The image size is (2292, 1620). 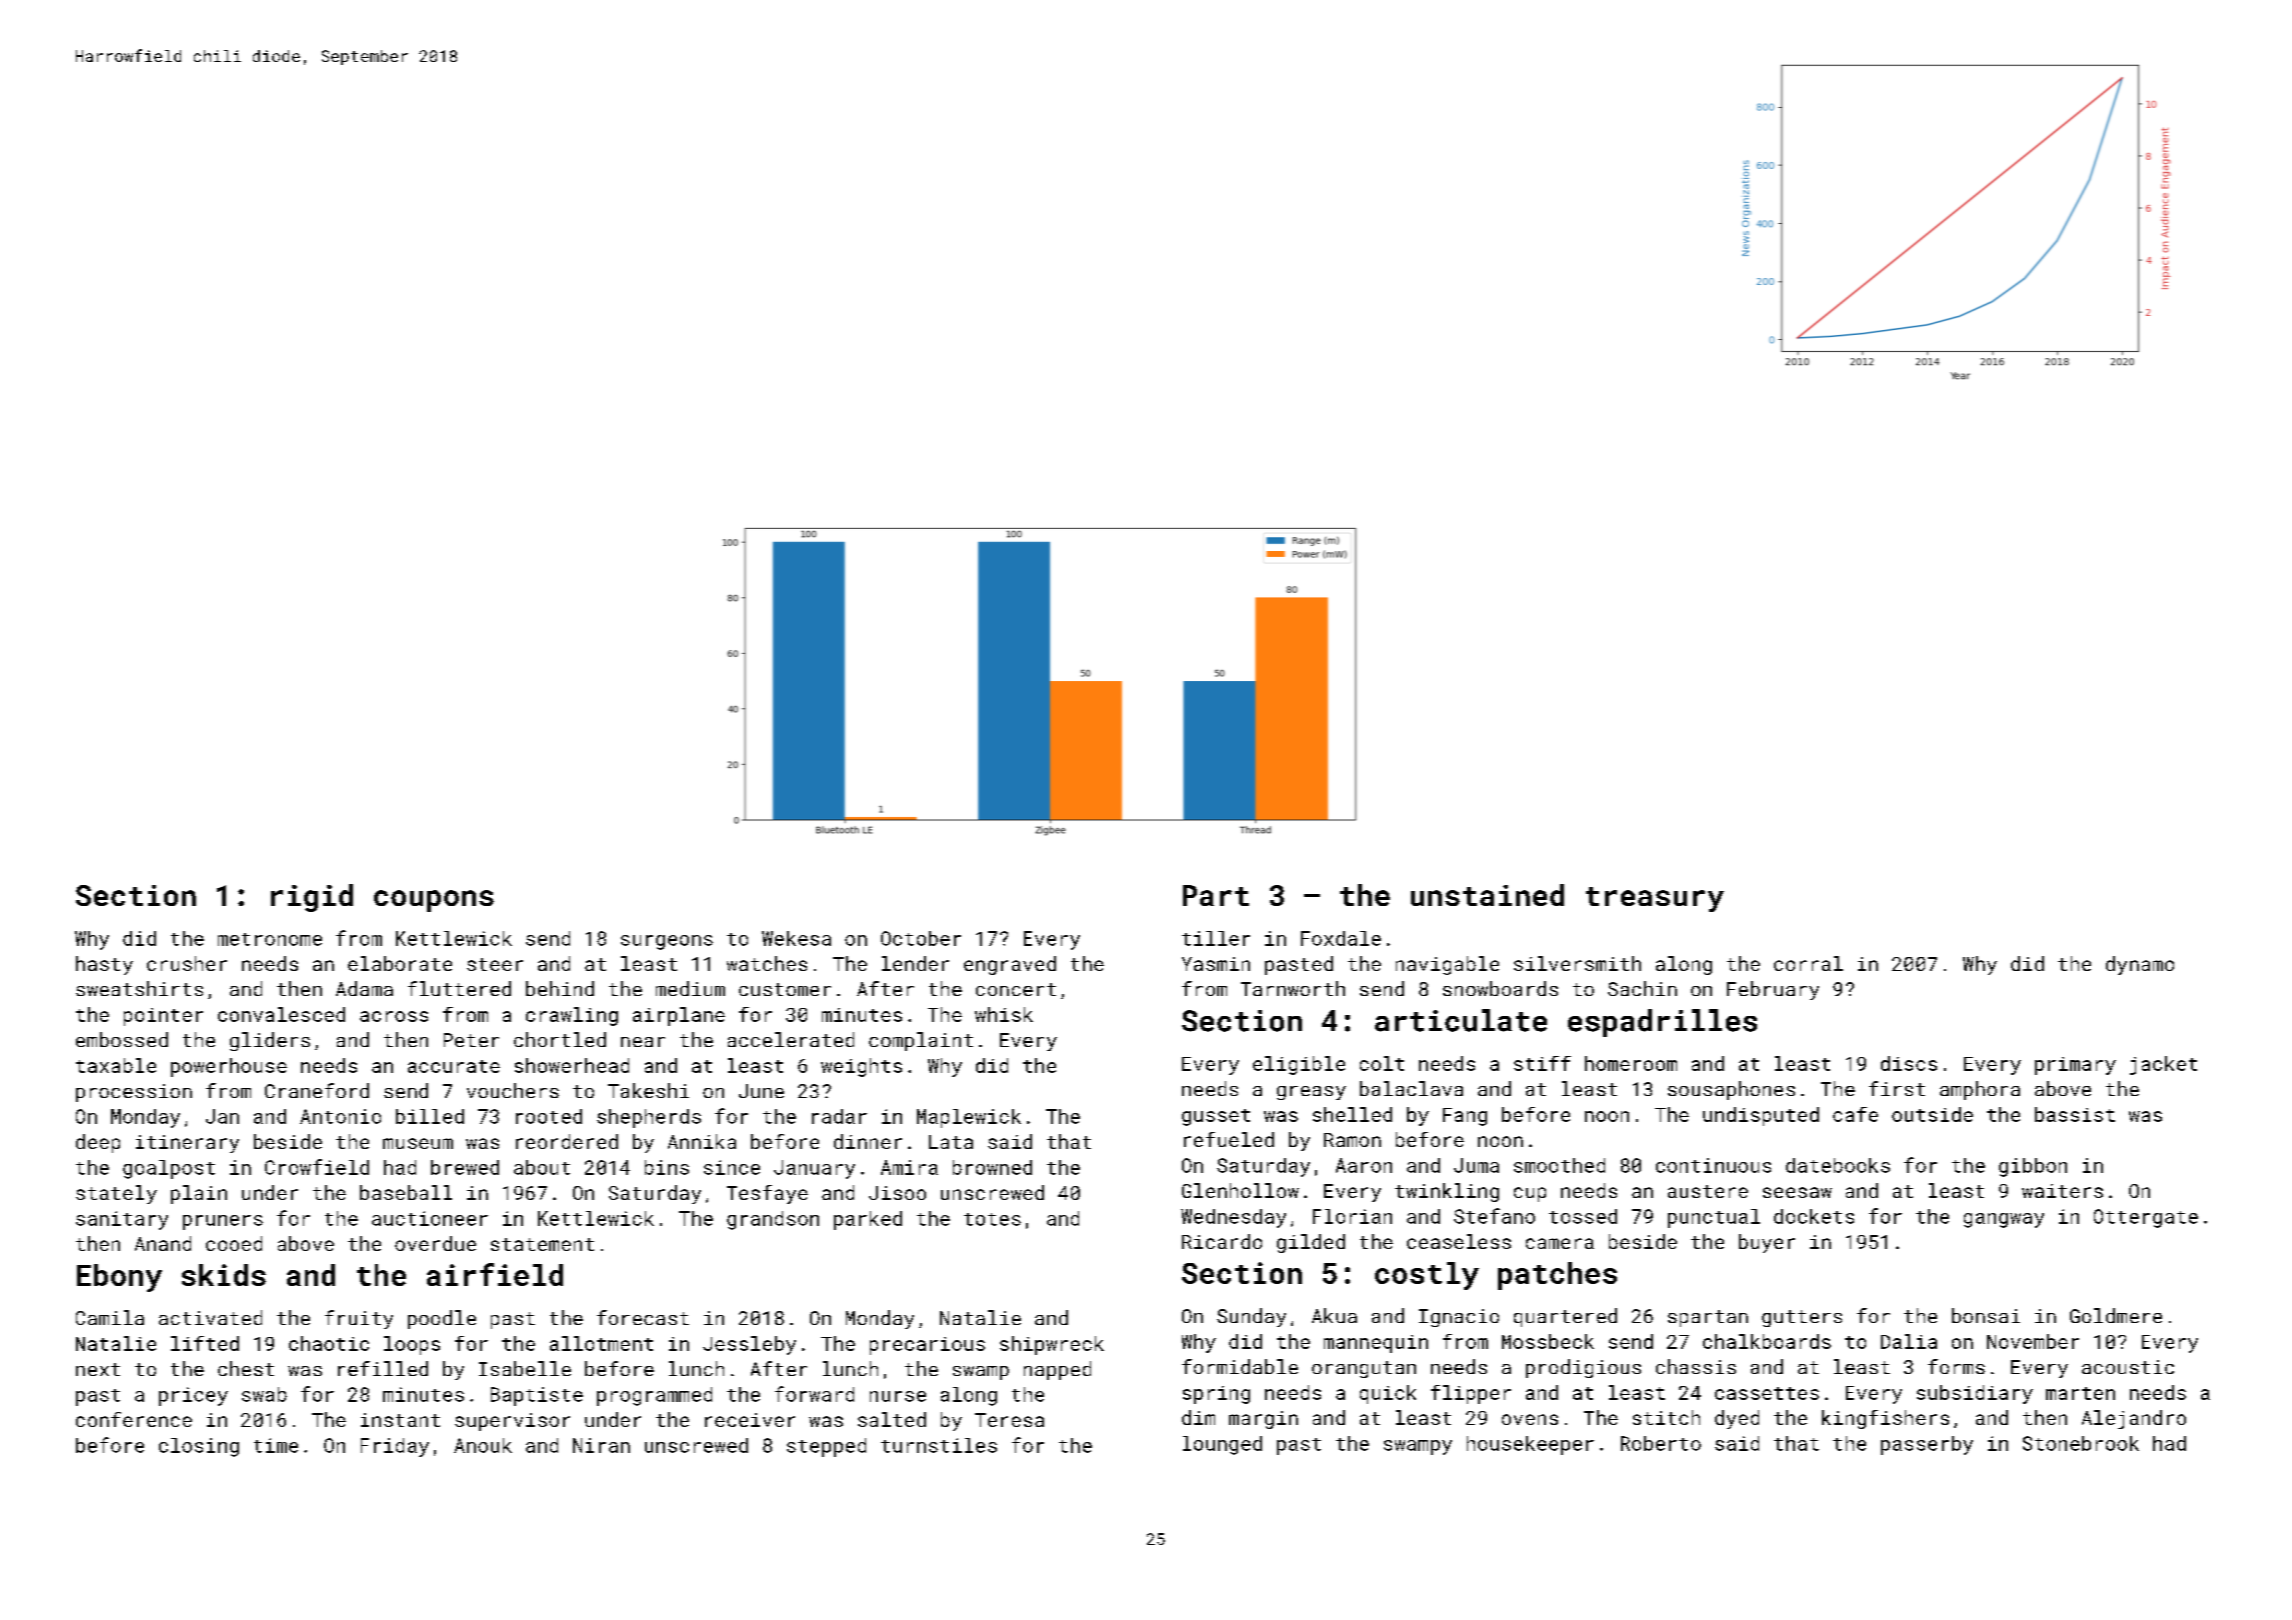 I want to click on rigid, so click(x=312, y=898).
